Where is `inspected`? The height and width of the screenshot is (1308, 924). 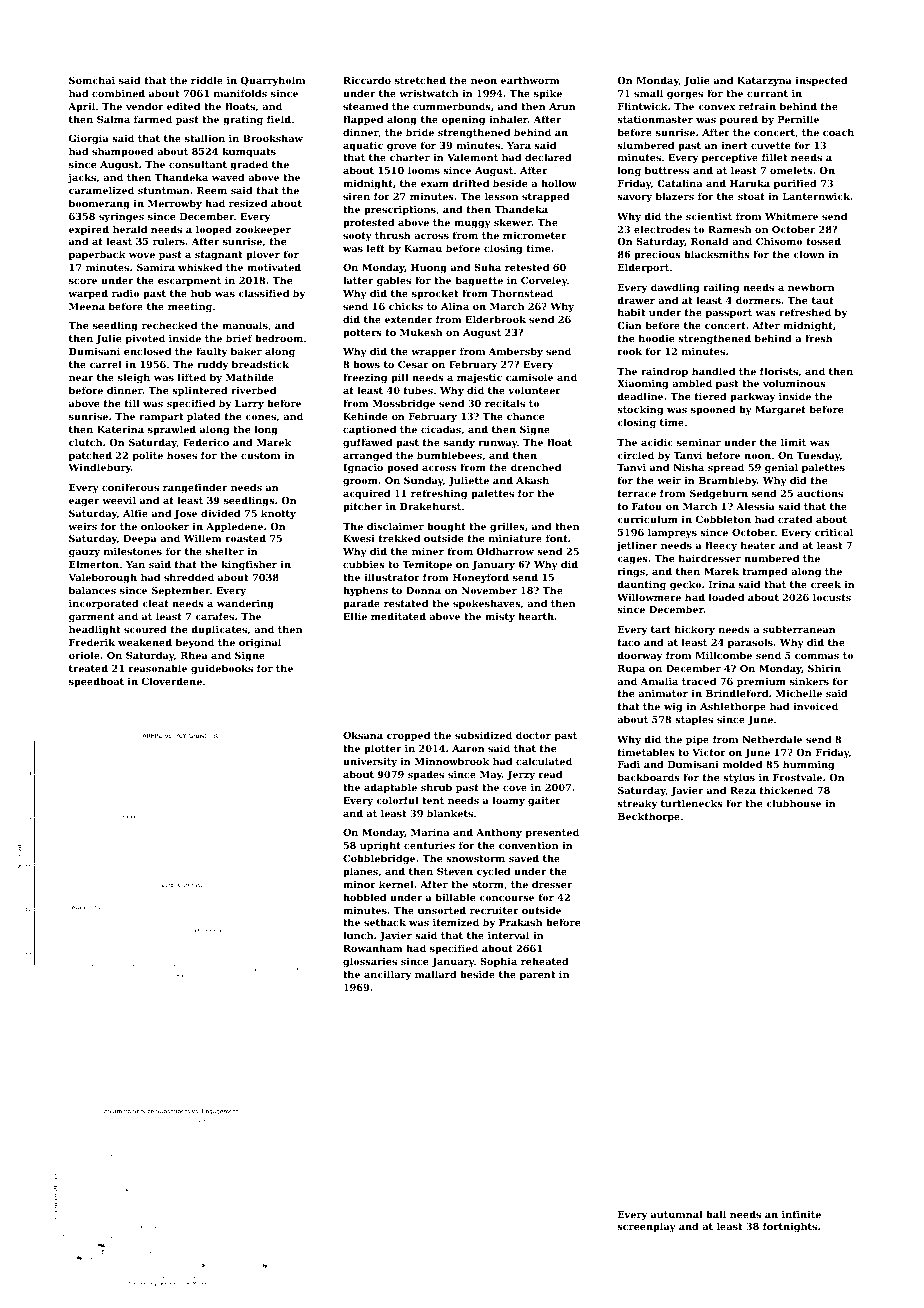 inspected is located at coordinates (822, 81).
